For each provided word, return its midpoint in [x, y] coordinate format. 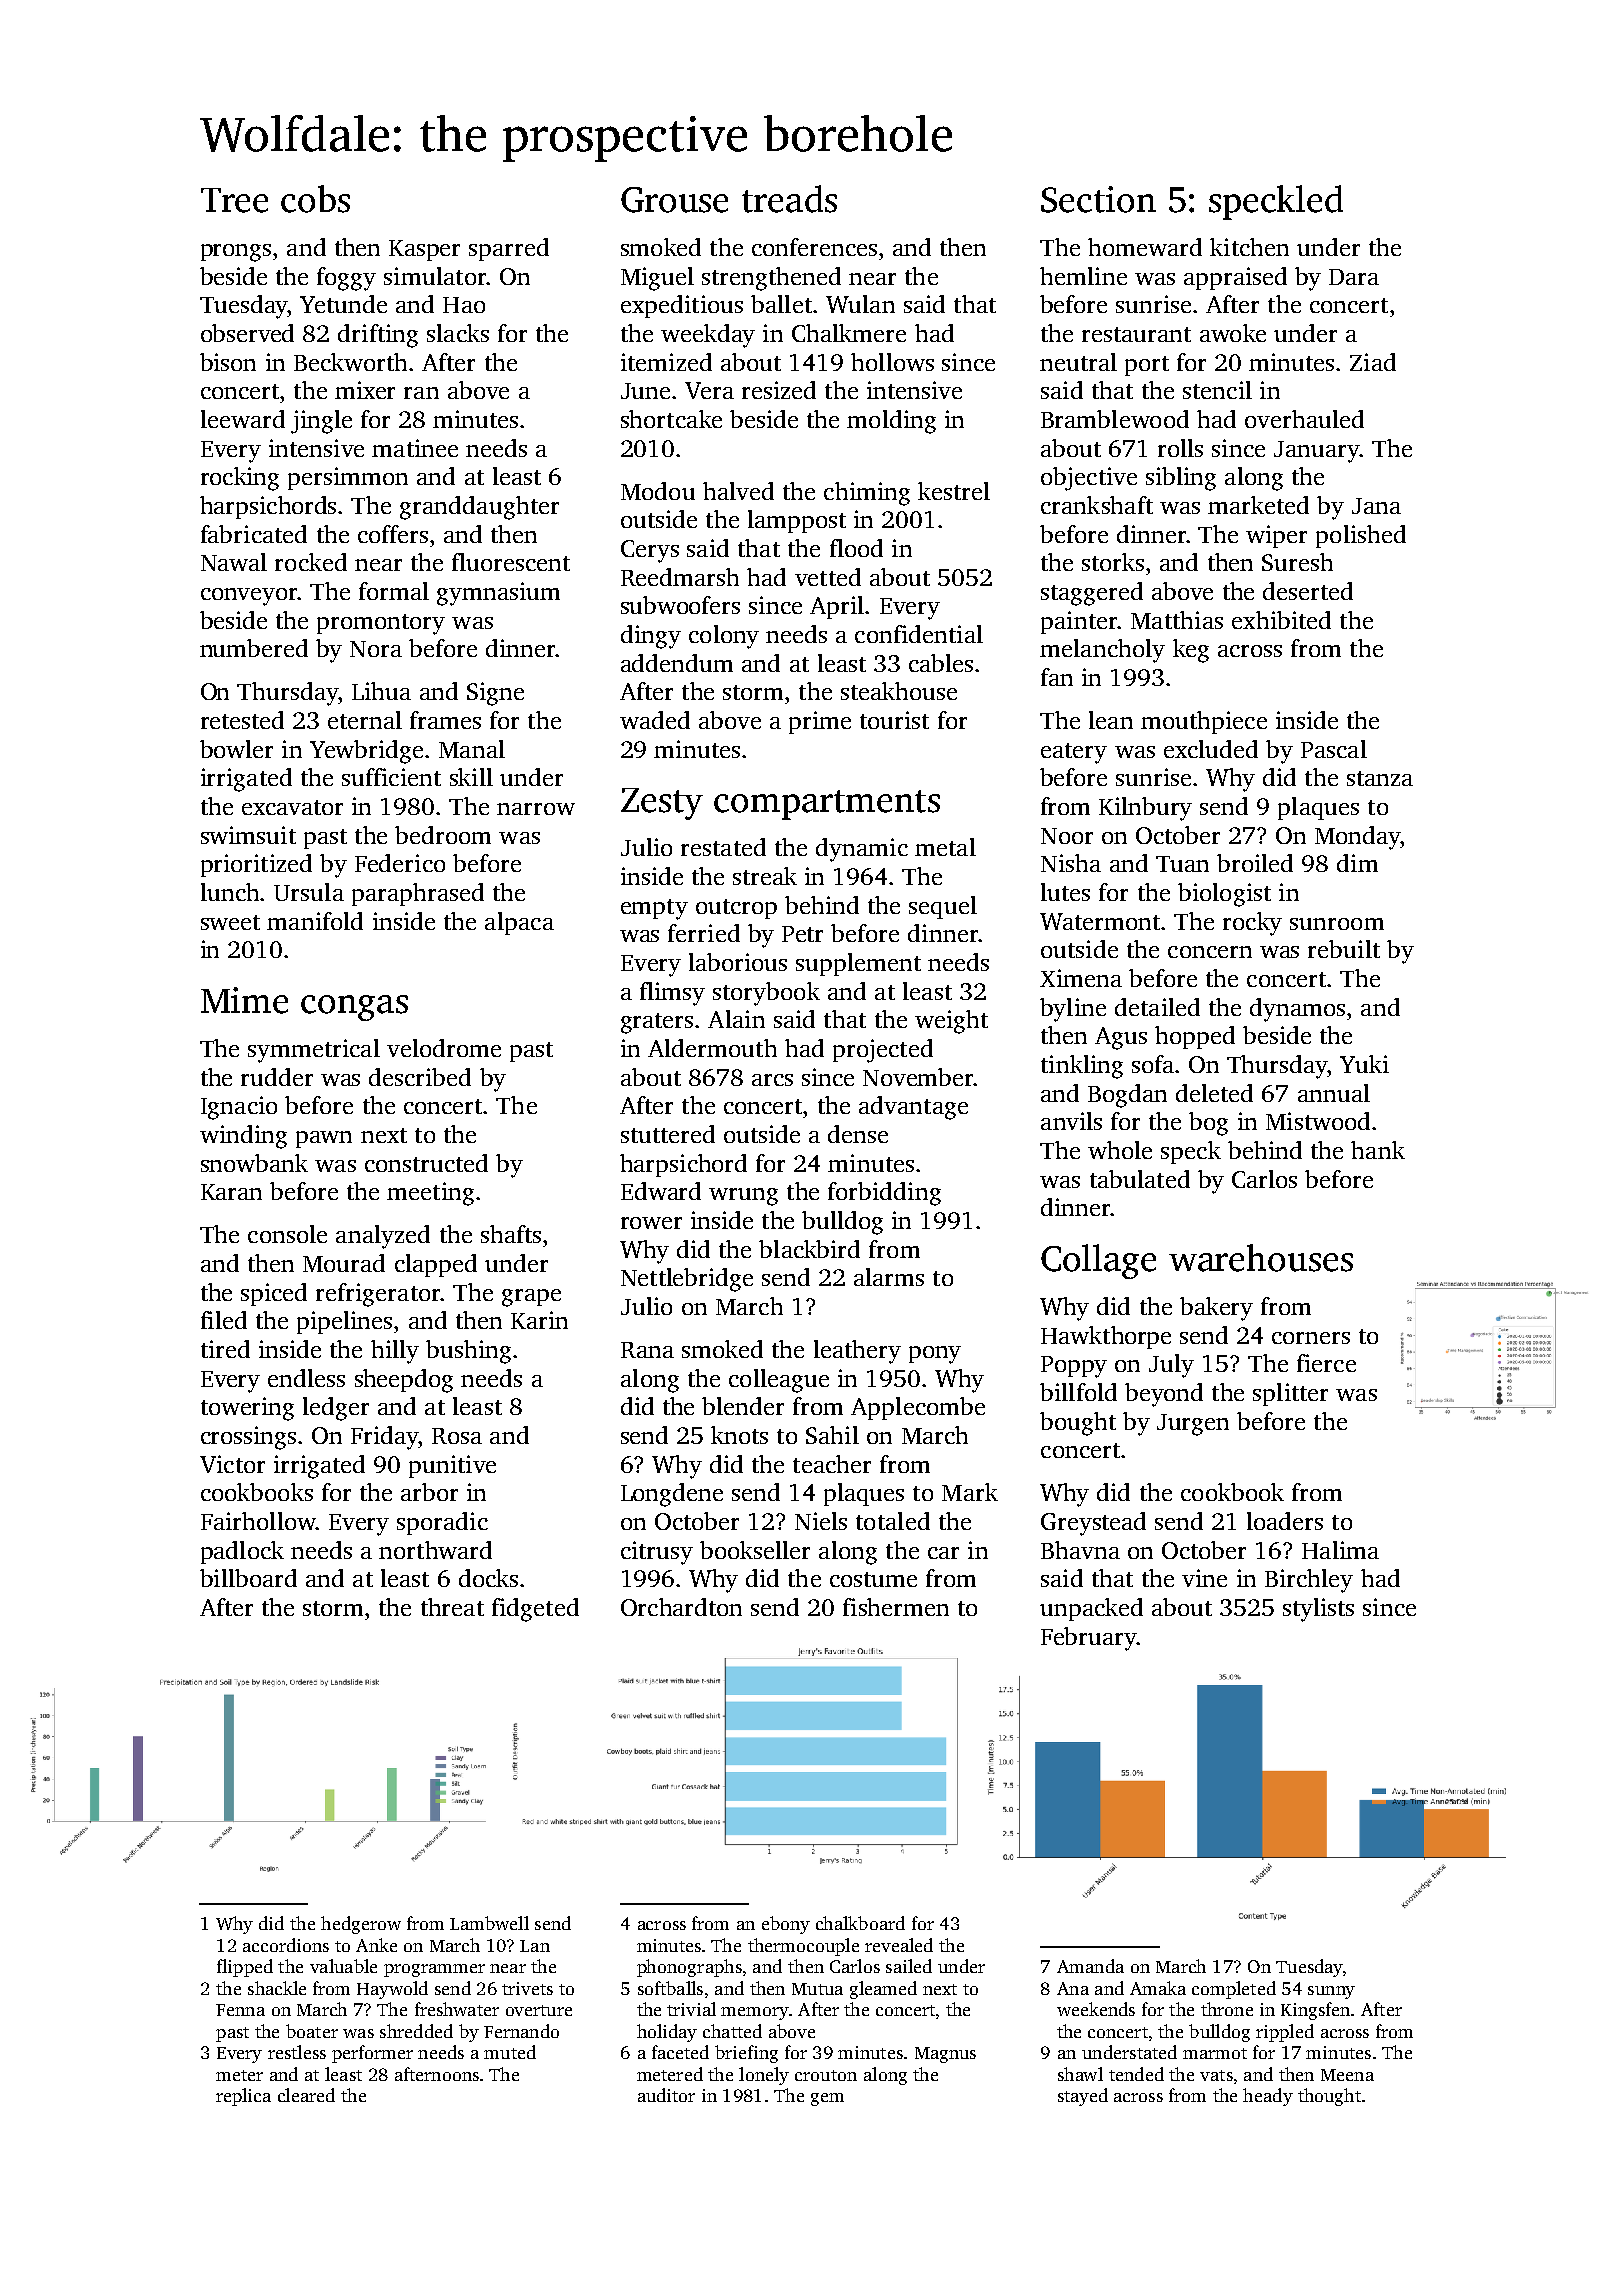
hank [1378, 1150]
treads [789, 199]
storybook [766, 994]
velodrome [444, 1048]
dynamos [1297, 1010]
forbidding [884, 1194]
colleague [779, 1381]
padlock [242, 1552]
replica [243, 2097]
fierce [1326, 1363]
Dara [1354, 277]
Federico [400, 863]
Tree [234, 200]
